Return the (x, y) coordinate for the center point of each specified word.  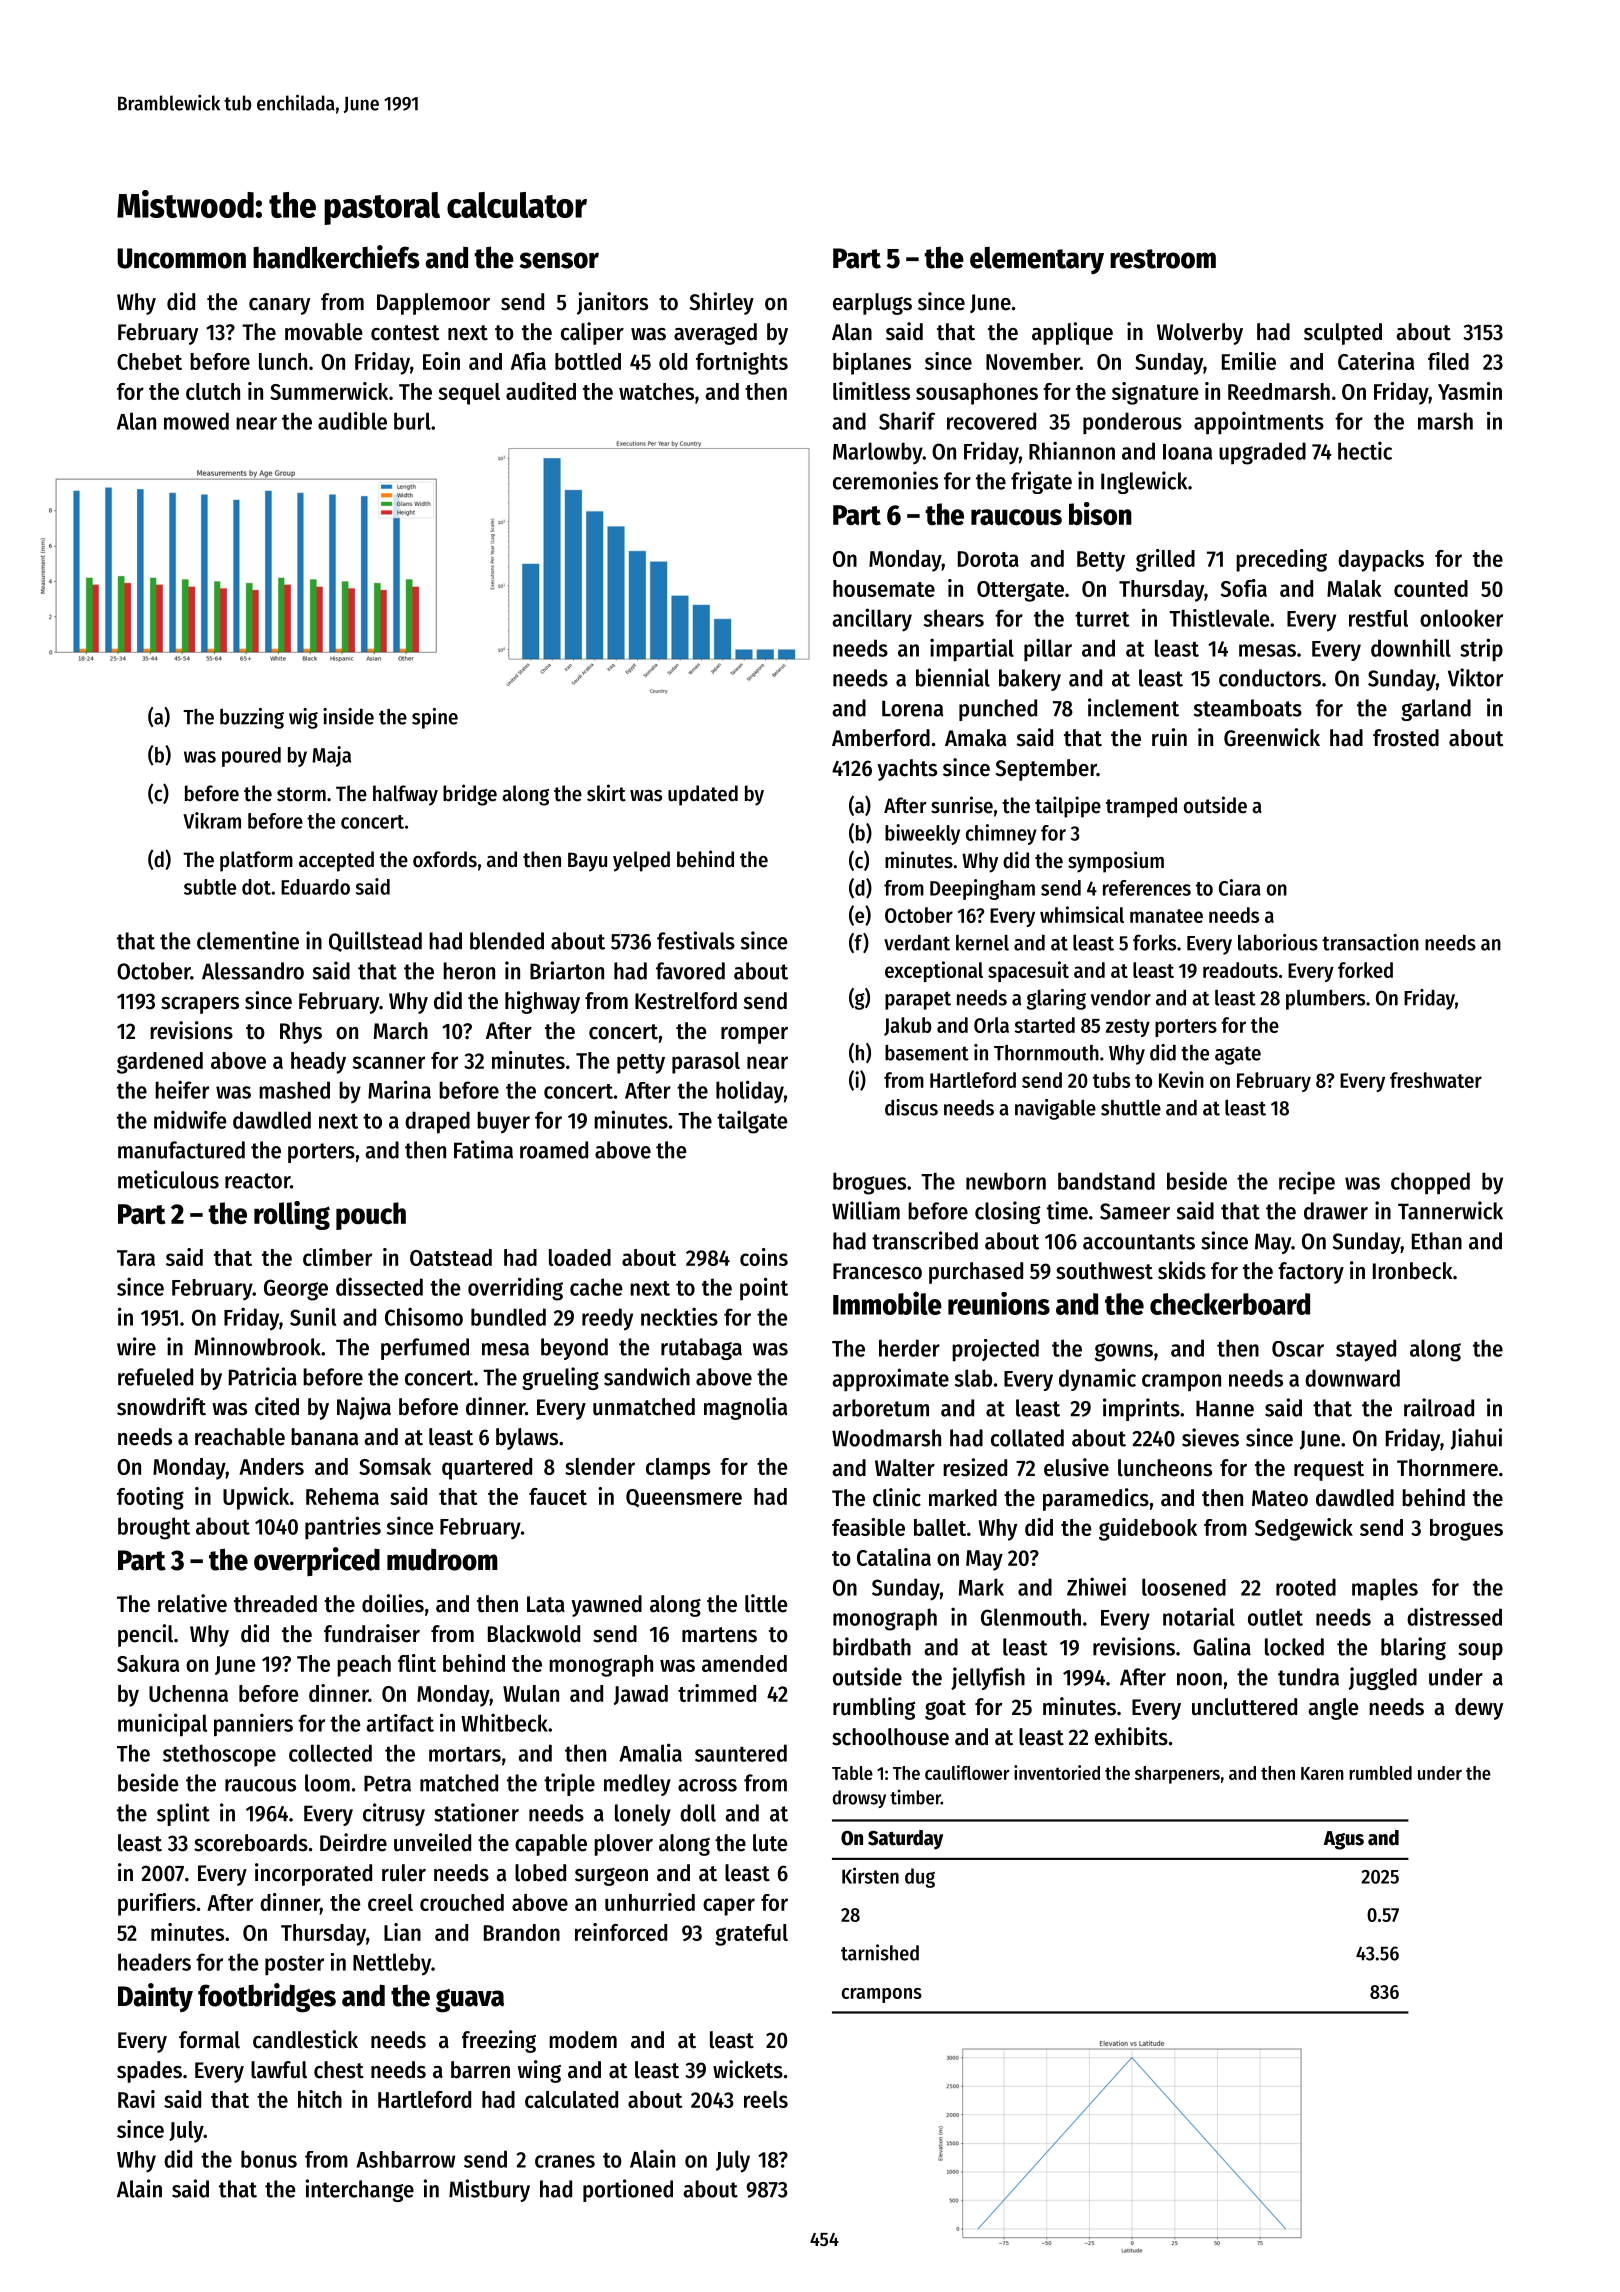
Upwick (256, 1498)
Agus (1344, 1840)
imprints (1141, 1409)
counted (1431, 588)
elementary (1037, 260)
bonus (269, 2159)
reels (766, 2099)
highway (542, 1002)
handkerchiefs (336, 257)
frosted (1406, 738)
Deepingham (982, 889)
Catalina (894, 1557)
